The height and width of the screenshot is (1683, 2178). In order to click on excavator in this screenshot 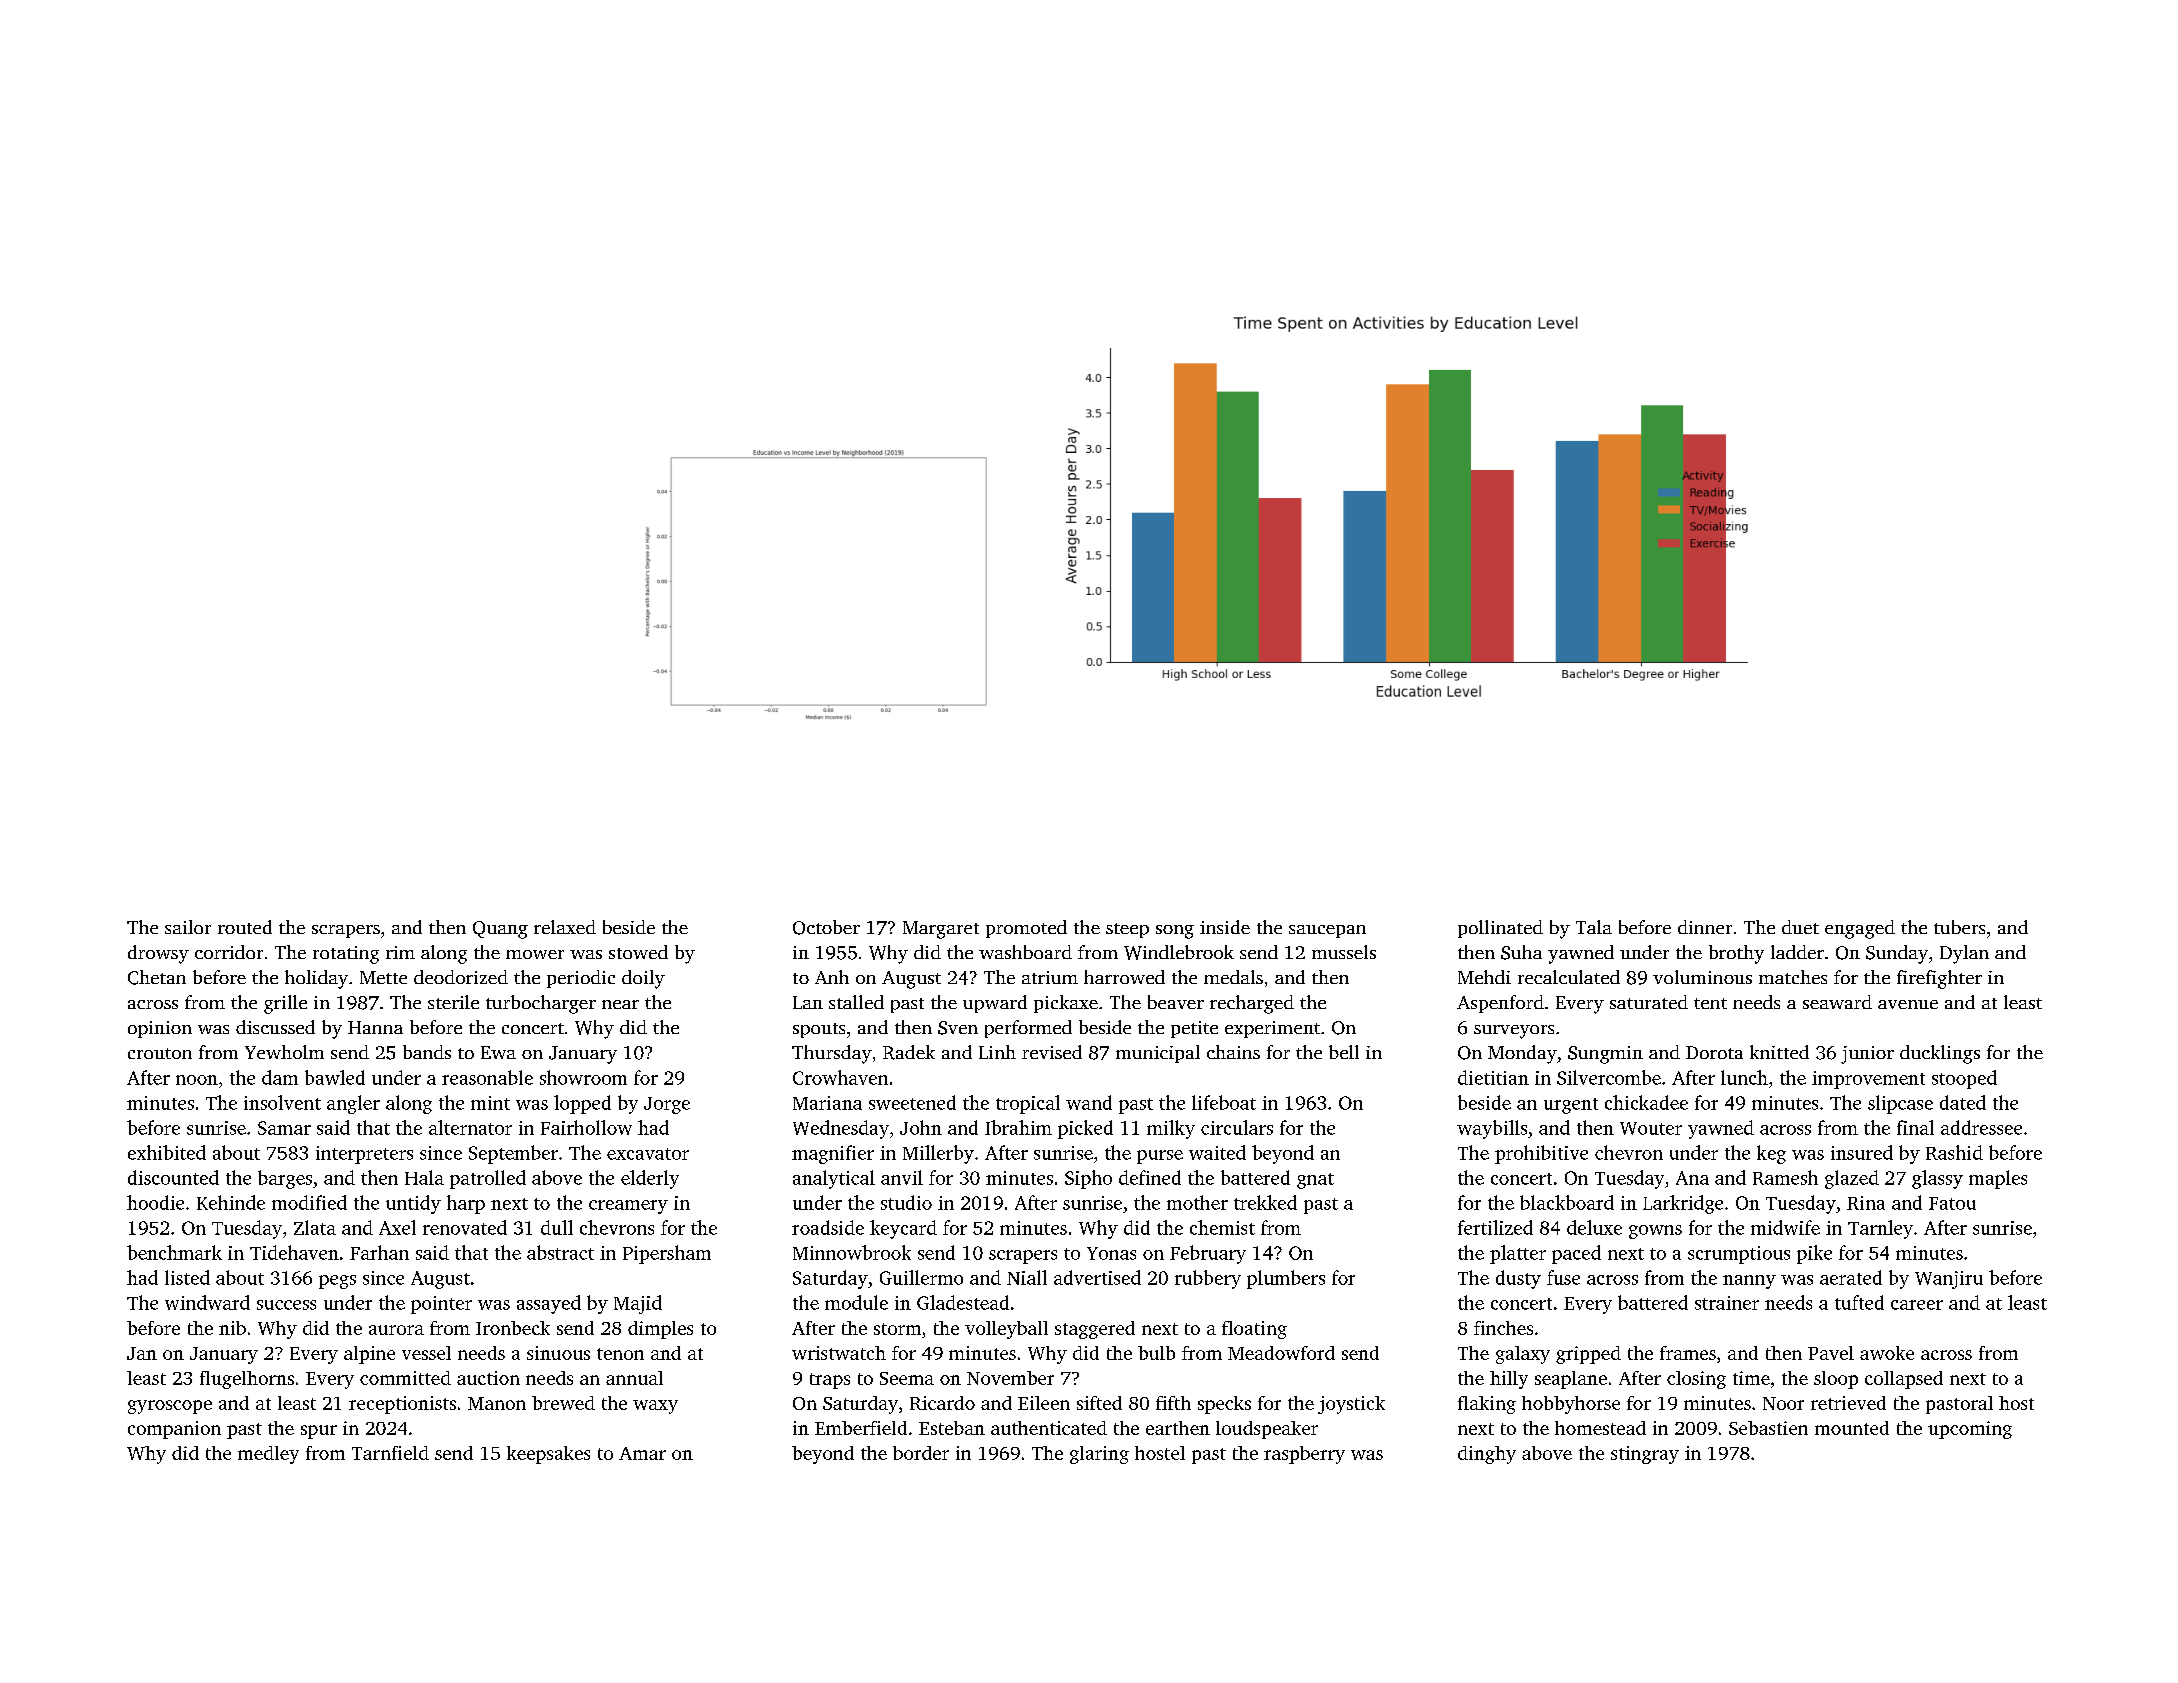, I will do `click(648, 1154)`.
